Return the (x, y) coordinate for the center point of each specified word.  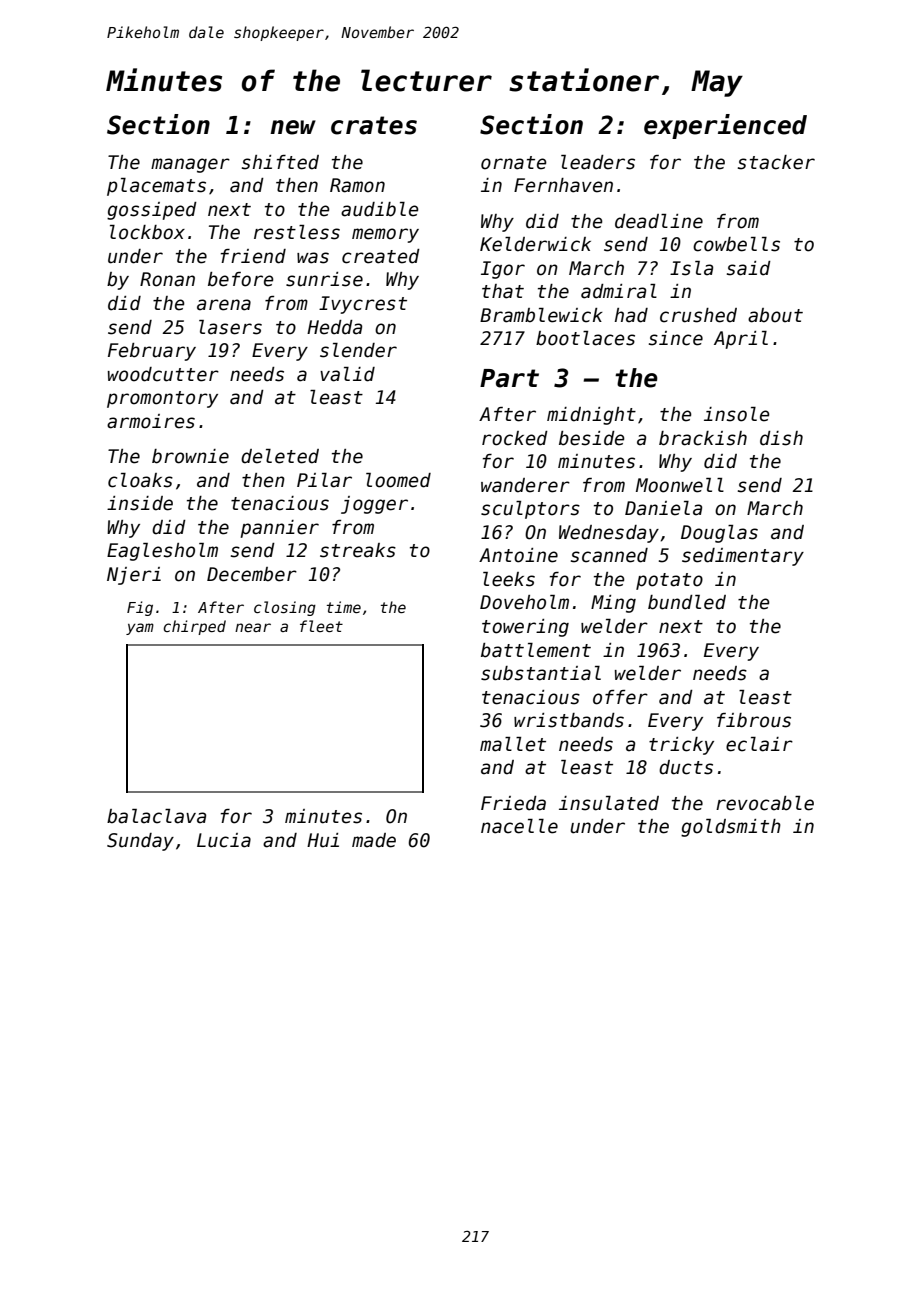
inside (140, 503)
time (344, 607)
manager (190, 165)
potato (669, 581)
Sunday (140, 842)
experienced (725, 126)
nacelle (519, 826)
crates (374, 125)
